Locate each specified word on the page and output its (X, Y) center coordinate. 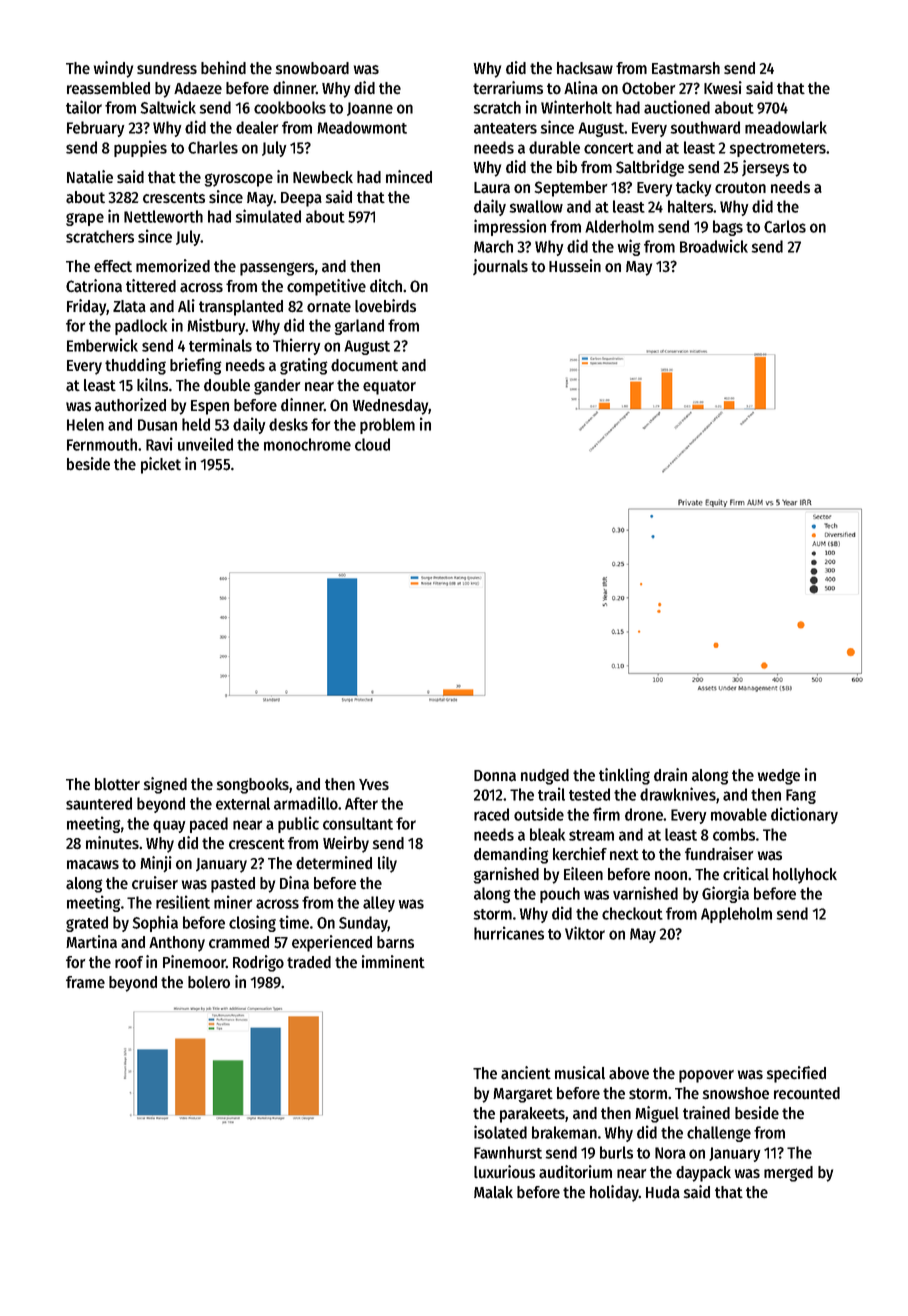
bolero (209, 982)
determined (334, 862)
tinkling (624, 776)
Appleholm (736, 915)
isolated (500, 1132)
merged (788, 1174)
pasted (233, 885)
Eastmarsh (686, 68)
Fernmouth (102, 444)
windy (113, 69)
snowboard (312, 68)
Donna (495, 776)
